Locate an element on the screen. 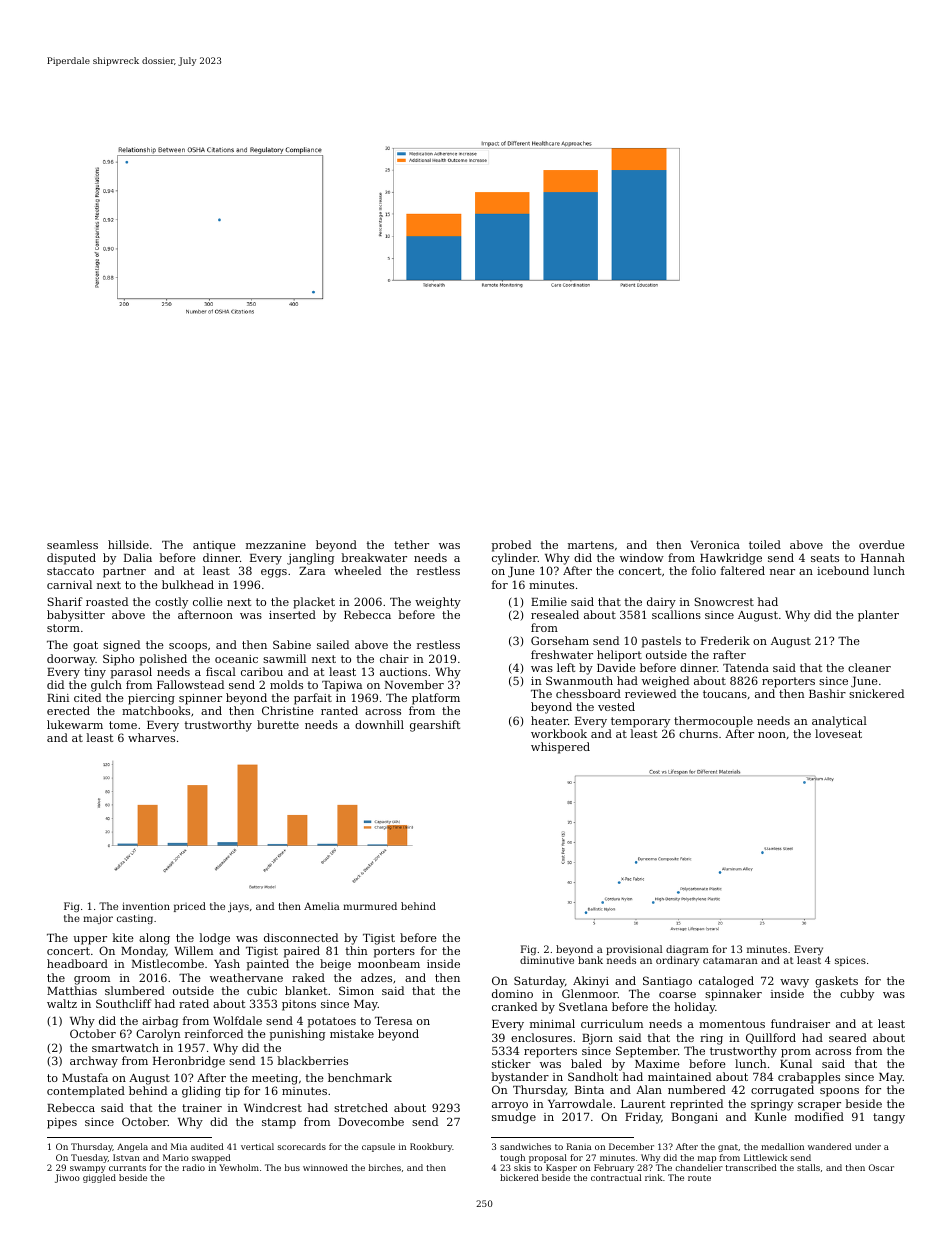 The width and height of the screenshot is (952, 1233). Frederik is located at coordinates (725, 640).
